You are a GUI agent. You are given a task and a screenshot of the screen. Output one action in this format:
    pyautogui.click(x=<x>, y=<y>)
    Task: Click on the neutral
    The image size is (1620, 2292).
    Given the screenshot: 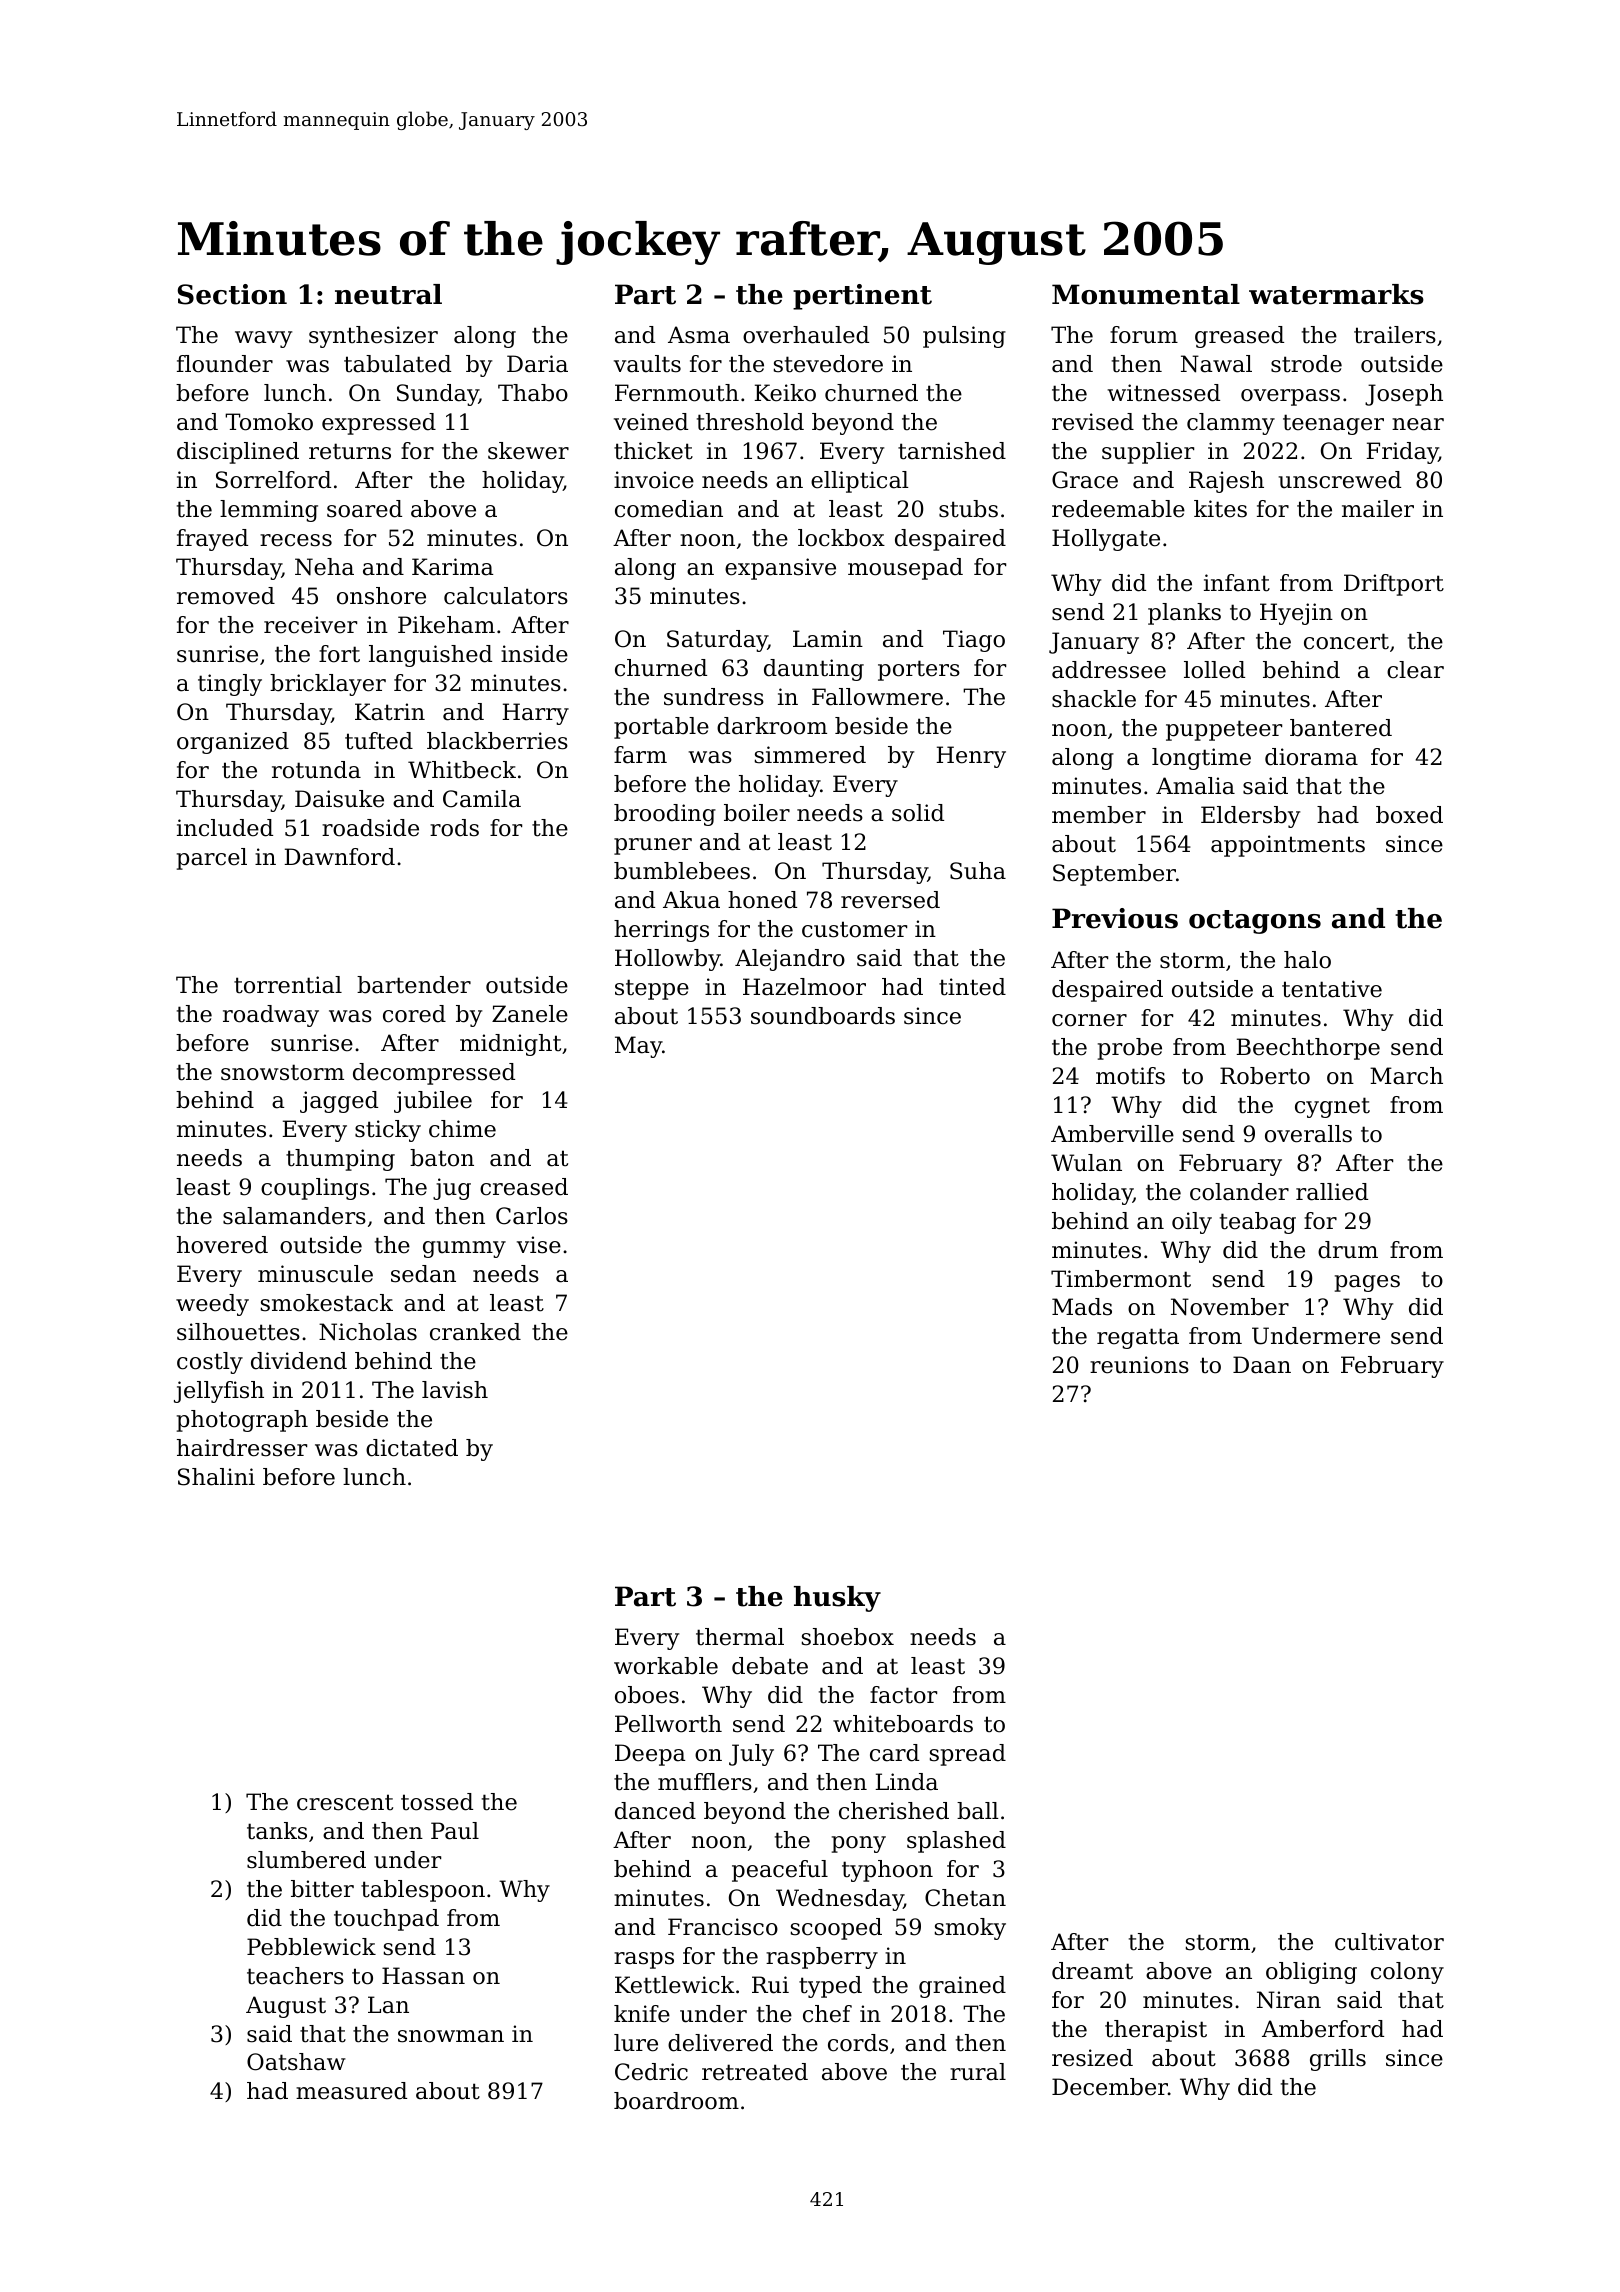 What is the action you would take?
    pyautogui.click(x=388, y=294)
